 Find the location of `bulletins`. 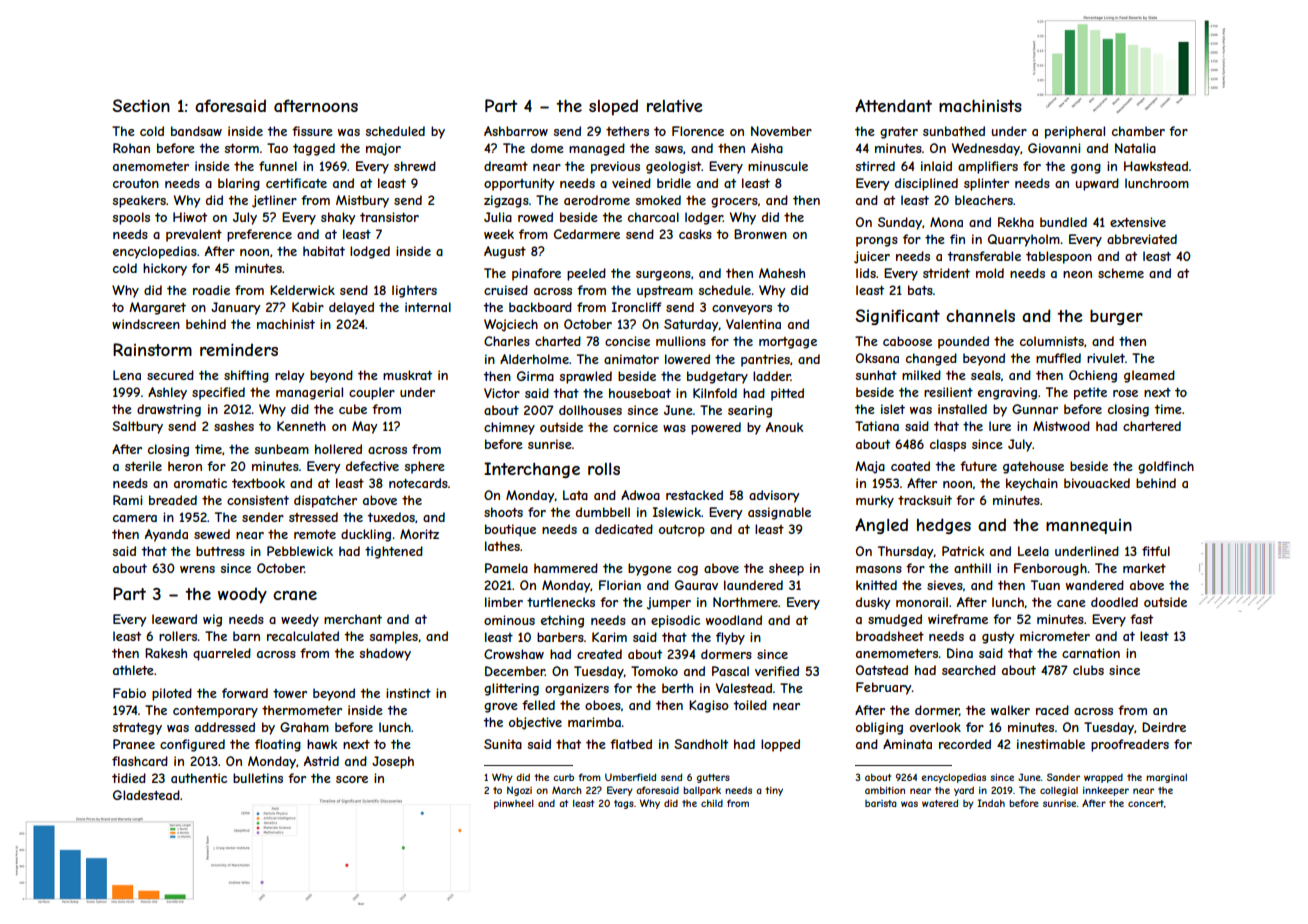

bulletins is located at coordinates (258, 778).
